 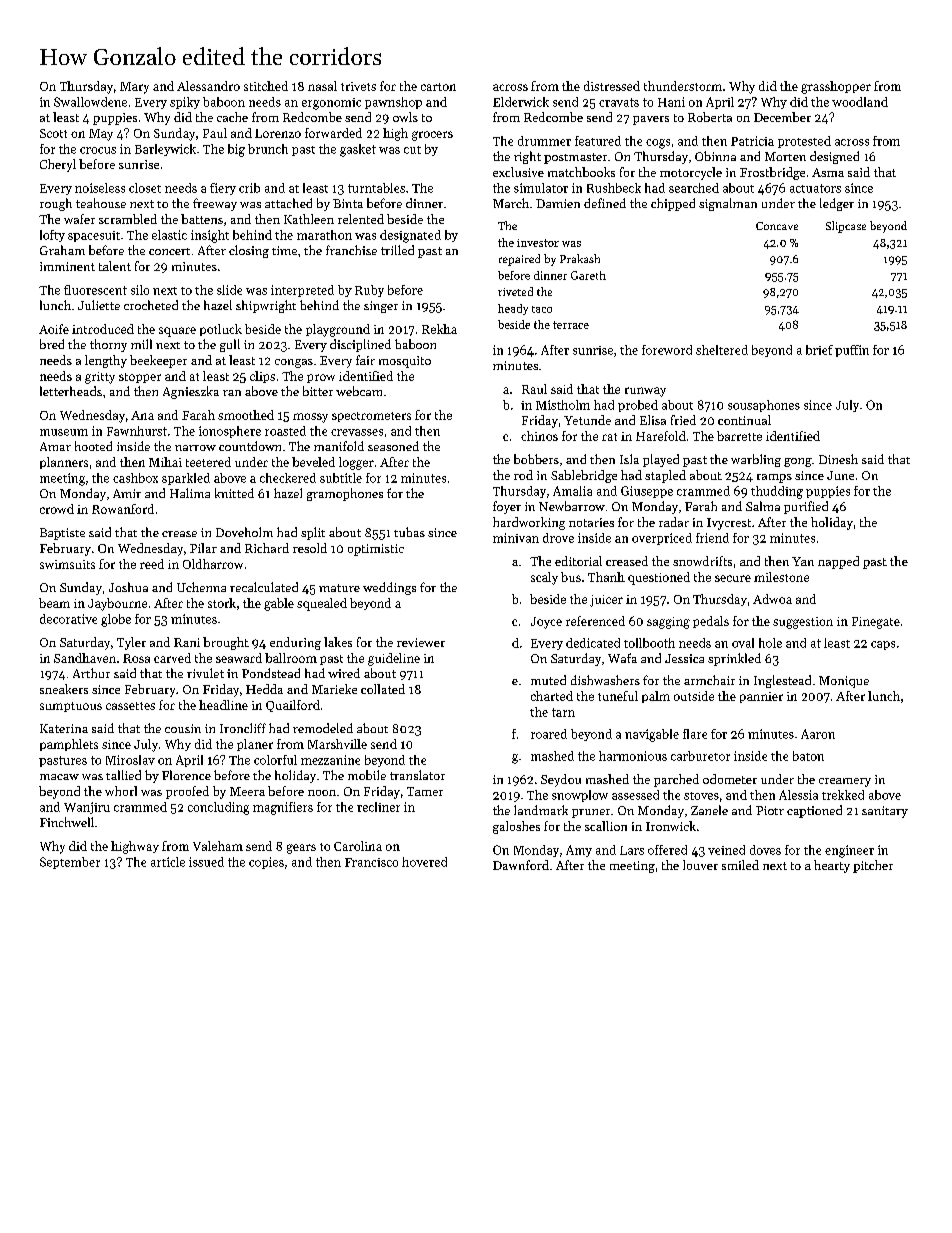 What do you see at coordinates (521, 865) in the page?
I see `Dawnford` at bounding box center [521, 865].
